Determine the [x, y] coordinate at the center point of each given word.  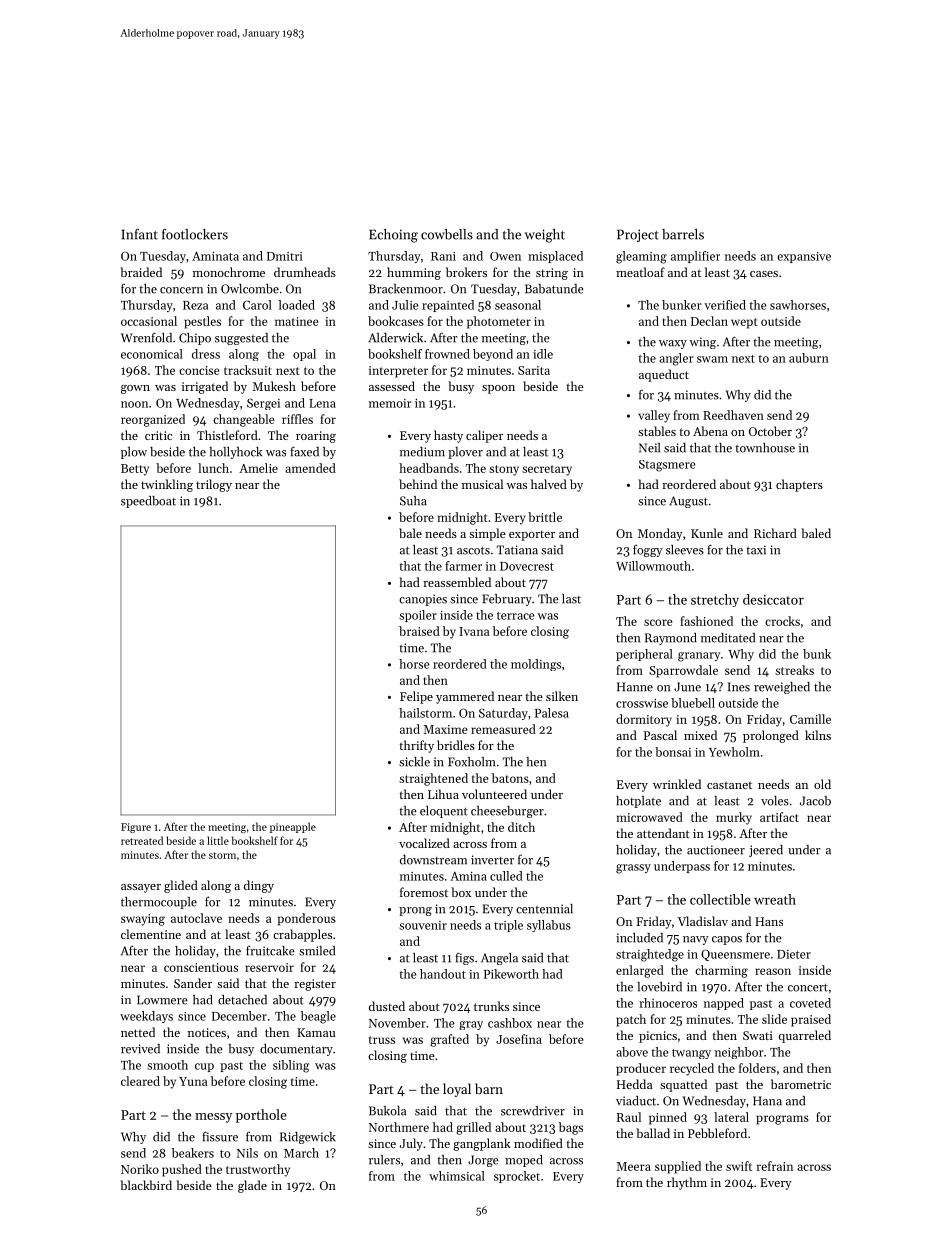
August [688, 502]
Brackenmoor [406, 289]
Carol [257, 305]
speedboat [148, 502]
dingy [259, 886]
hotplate [638, 802]
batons [510, 778]
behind [418, 484]
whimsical [457, 1176]
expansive [804, 257]
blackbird [146, 1185]
